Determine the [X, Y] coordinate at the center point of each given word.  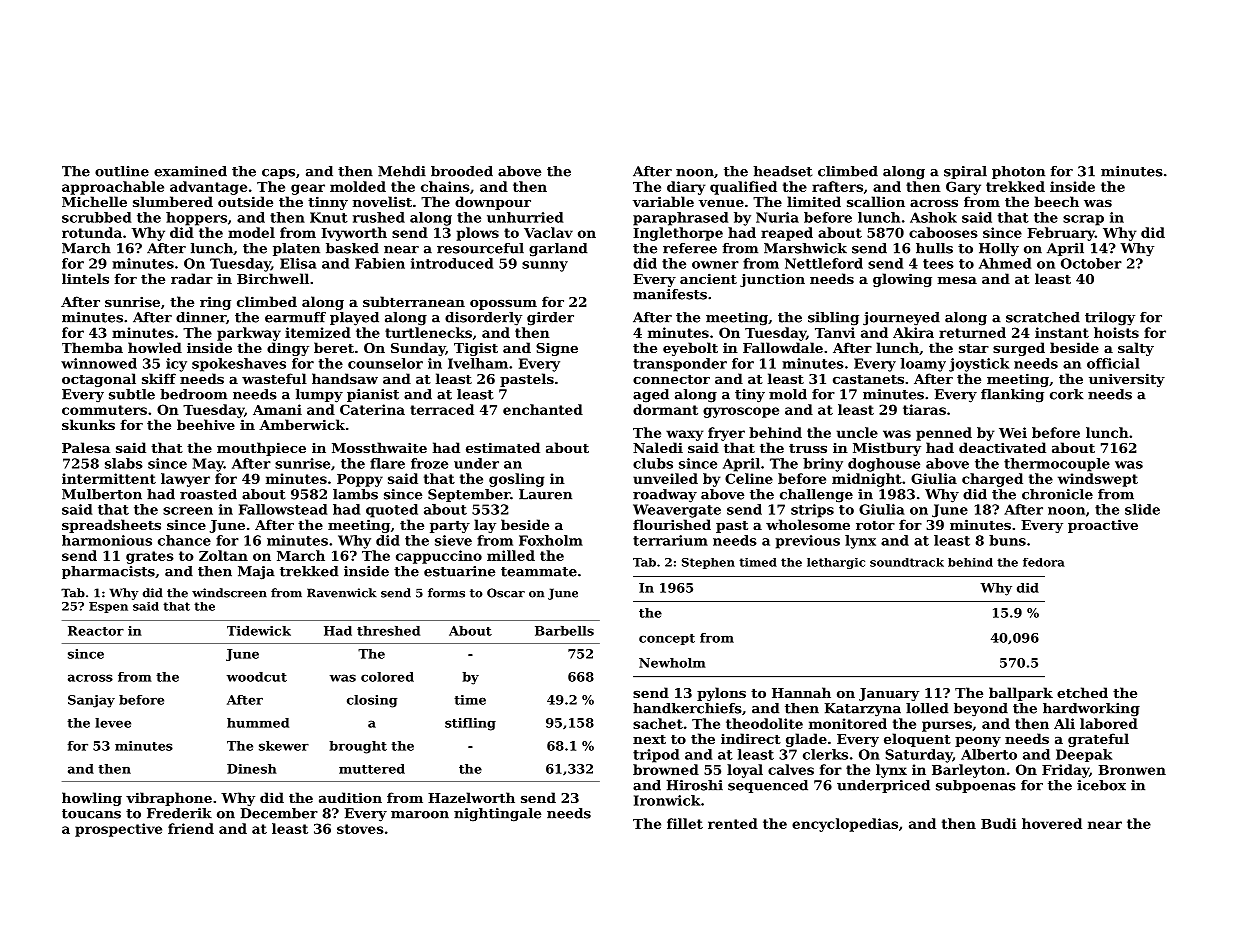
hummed [258, 723]
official [1113, 363]
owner [715, 265]
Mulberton [102, 494]
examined [190, 171]
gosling [516, 480]
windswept [1098, 480]
